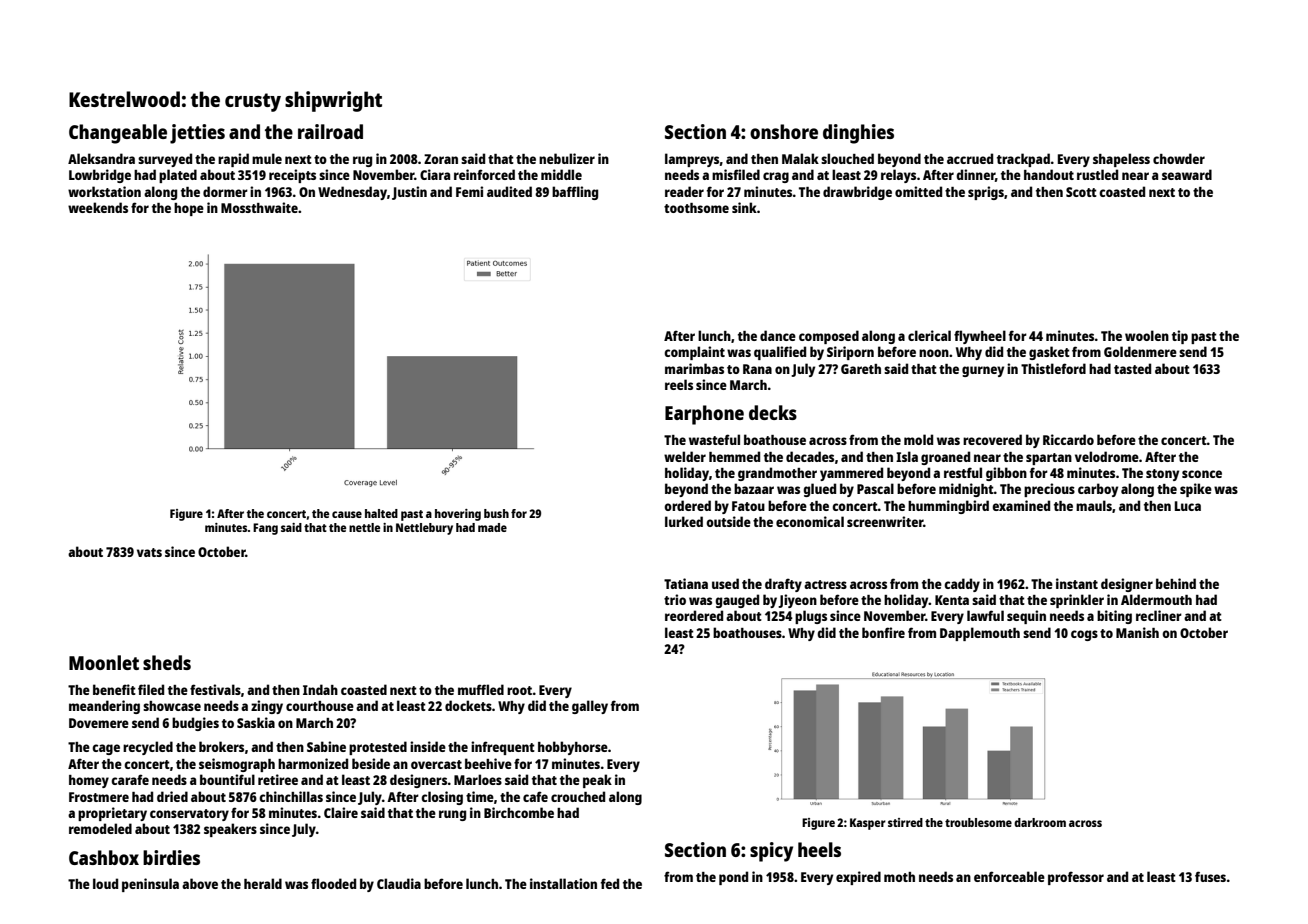  Describe the element at coordinates (114, 689) in the screenshot. I see `benefit` at that location.
